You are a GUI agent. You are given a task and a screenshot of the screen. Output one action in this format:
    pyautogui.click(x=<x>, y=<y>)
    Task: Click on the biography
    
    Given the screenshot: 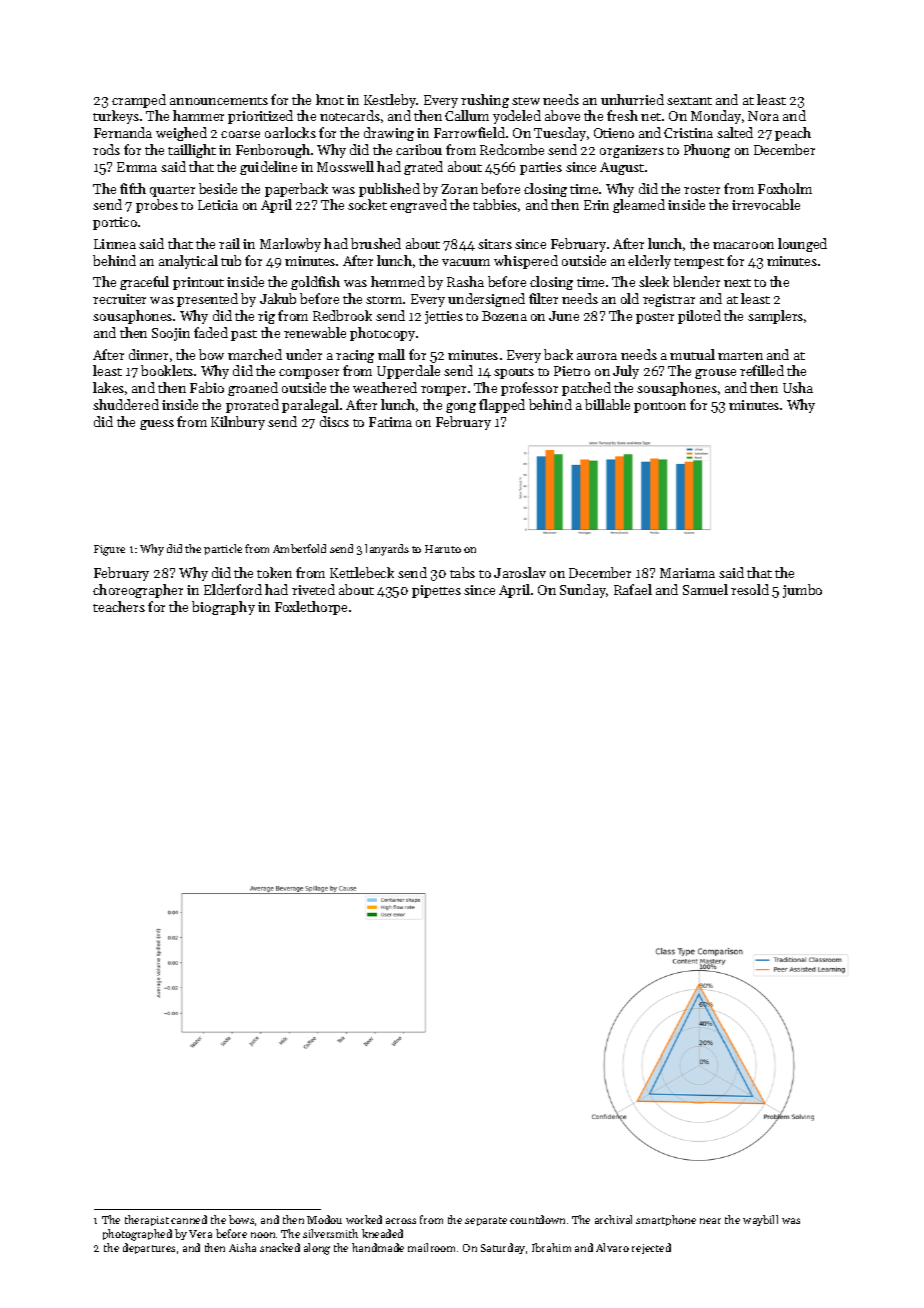 What is the action you would take?
    pyautogui.click(x=223, y=608)
